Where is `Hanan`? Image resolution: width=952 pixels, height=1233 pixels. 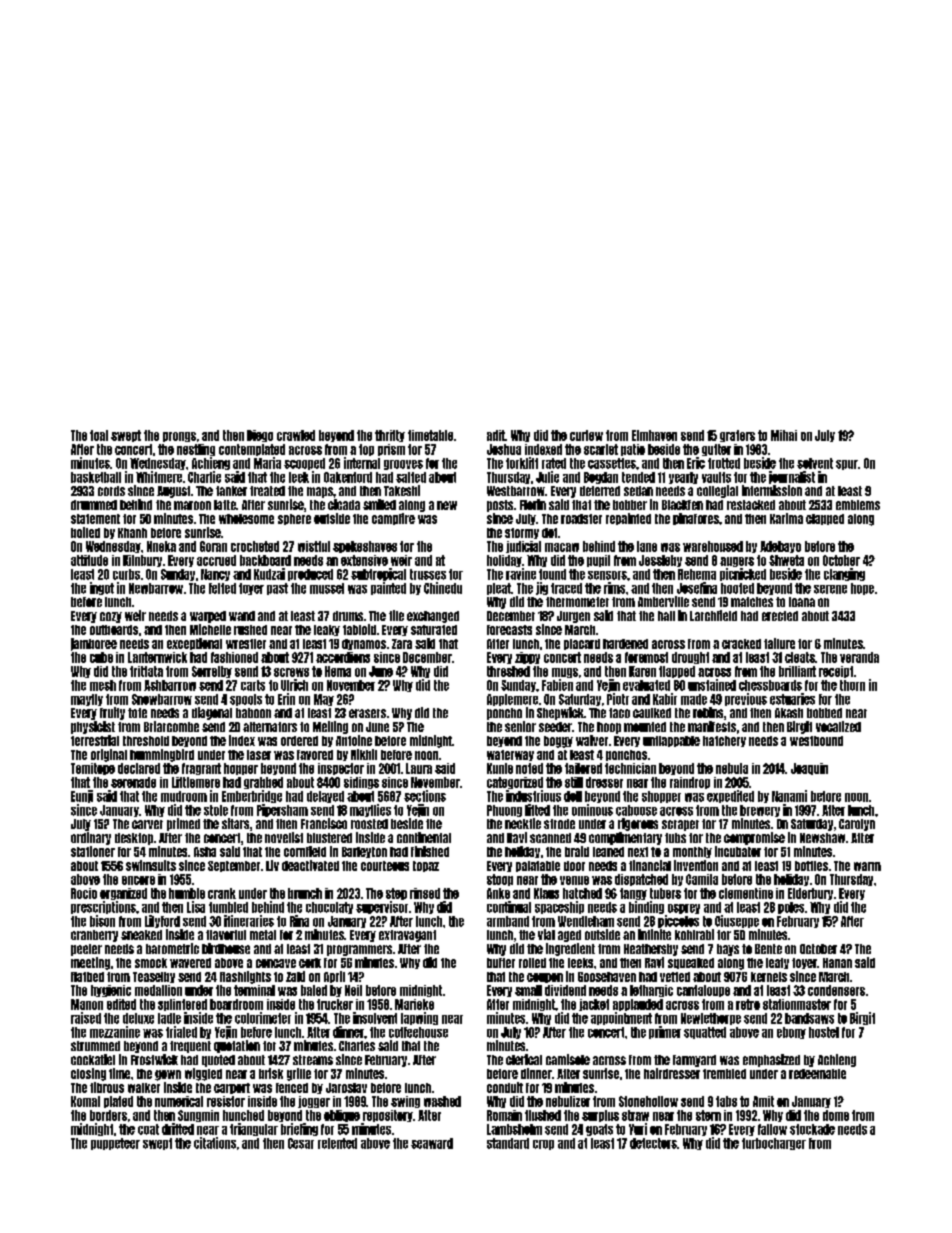 Hanan is located at coordinates (837, 963).
